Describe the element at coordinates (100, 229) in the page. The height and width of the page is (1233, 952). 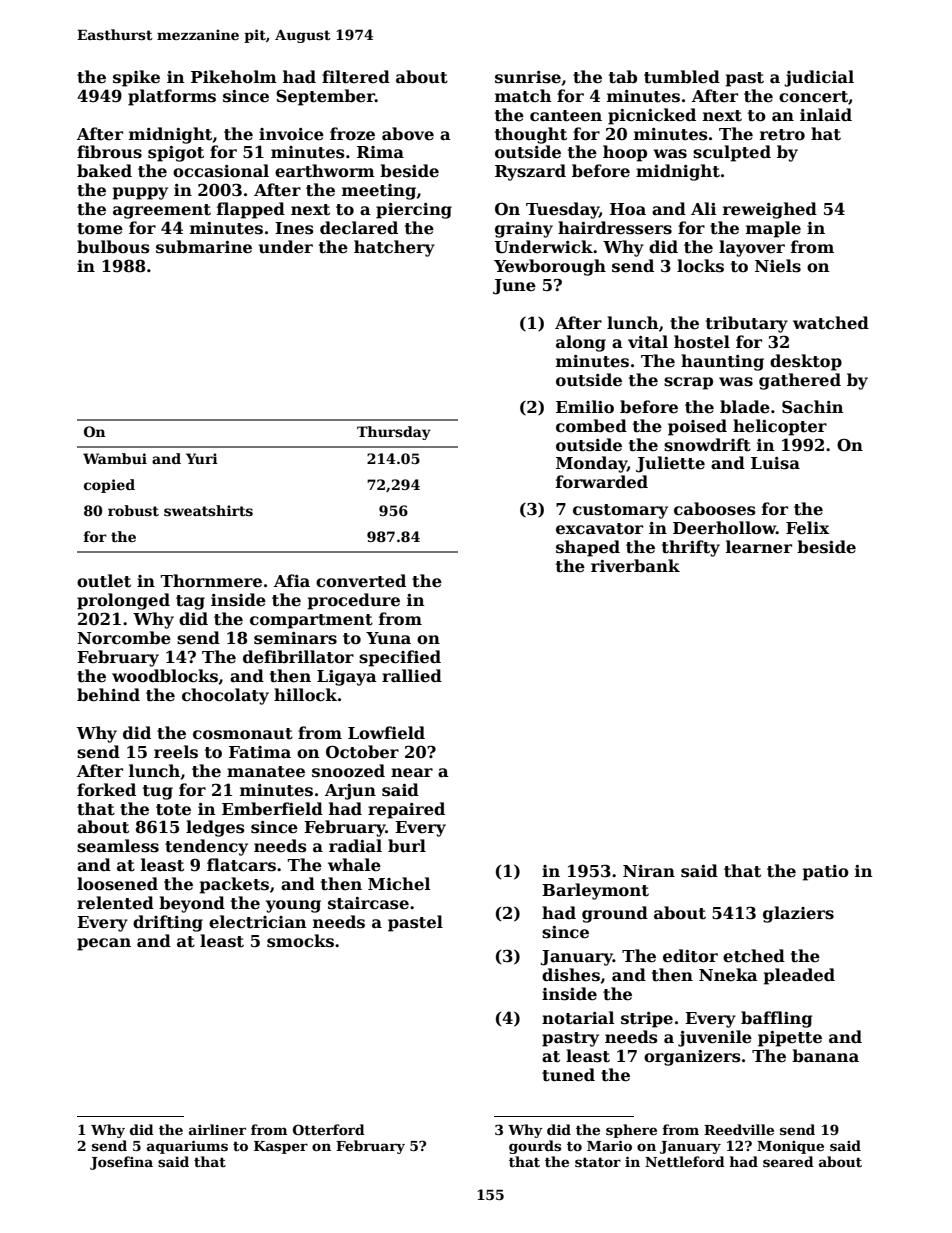
I see `tome` at that location.
